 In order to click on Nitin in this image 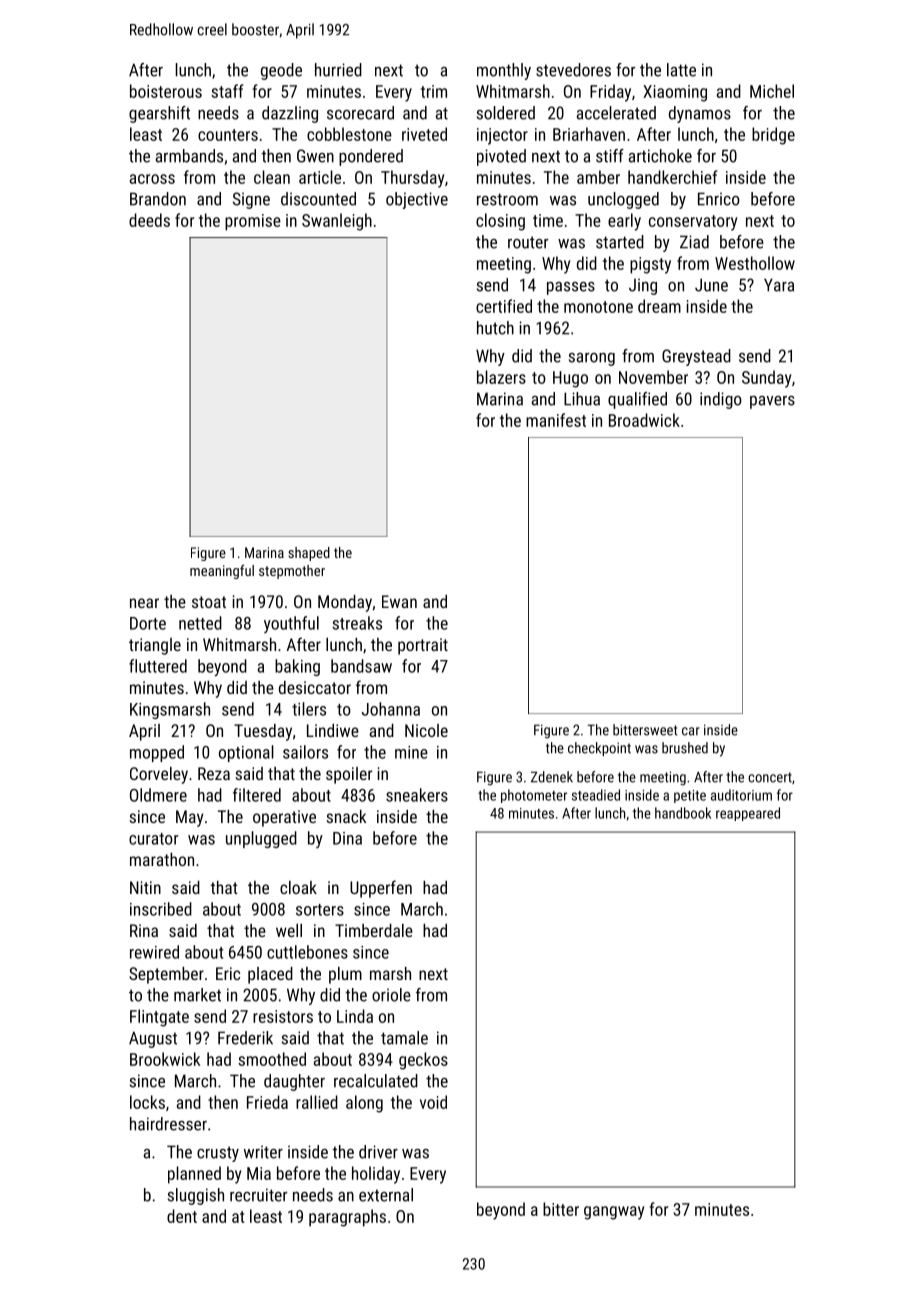, I will do `click(145, 887)`.
